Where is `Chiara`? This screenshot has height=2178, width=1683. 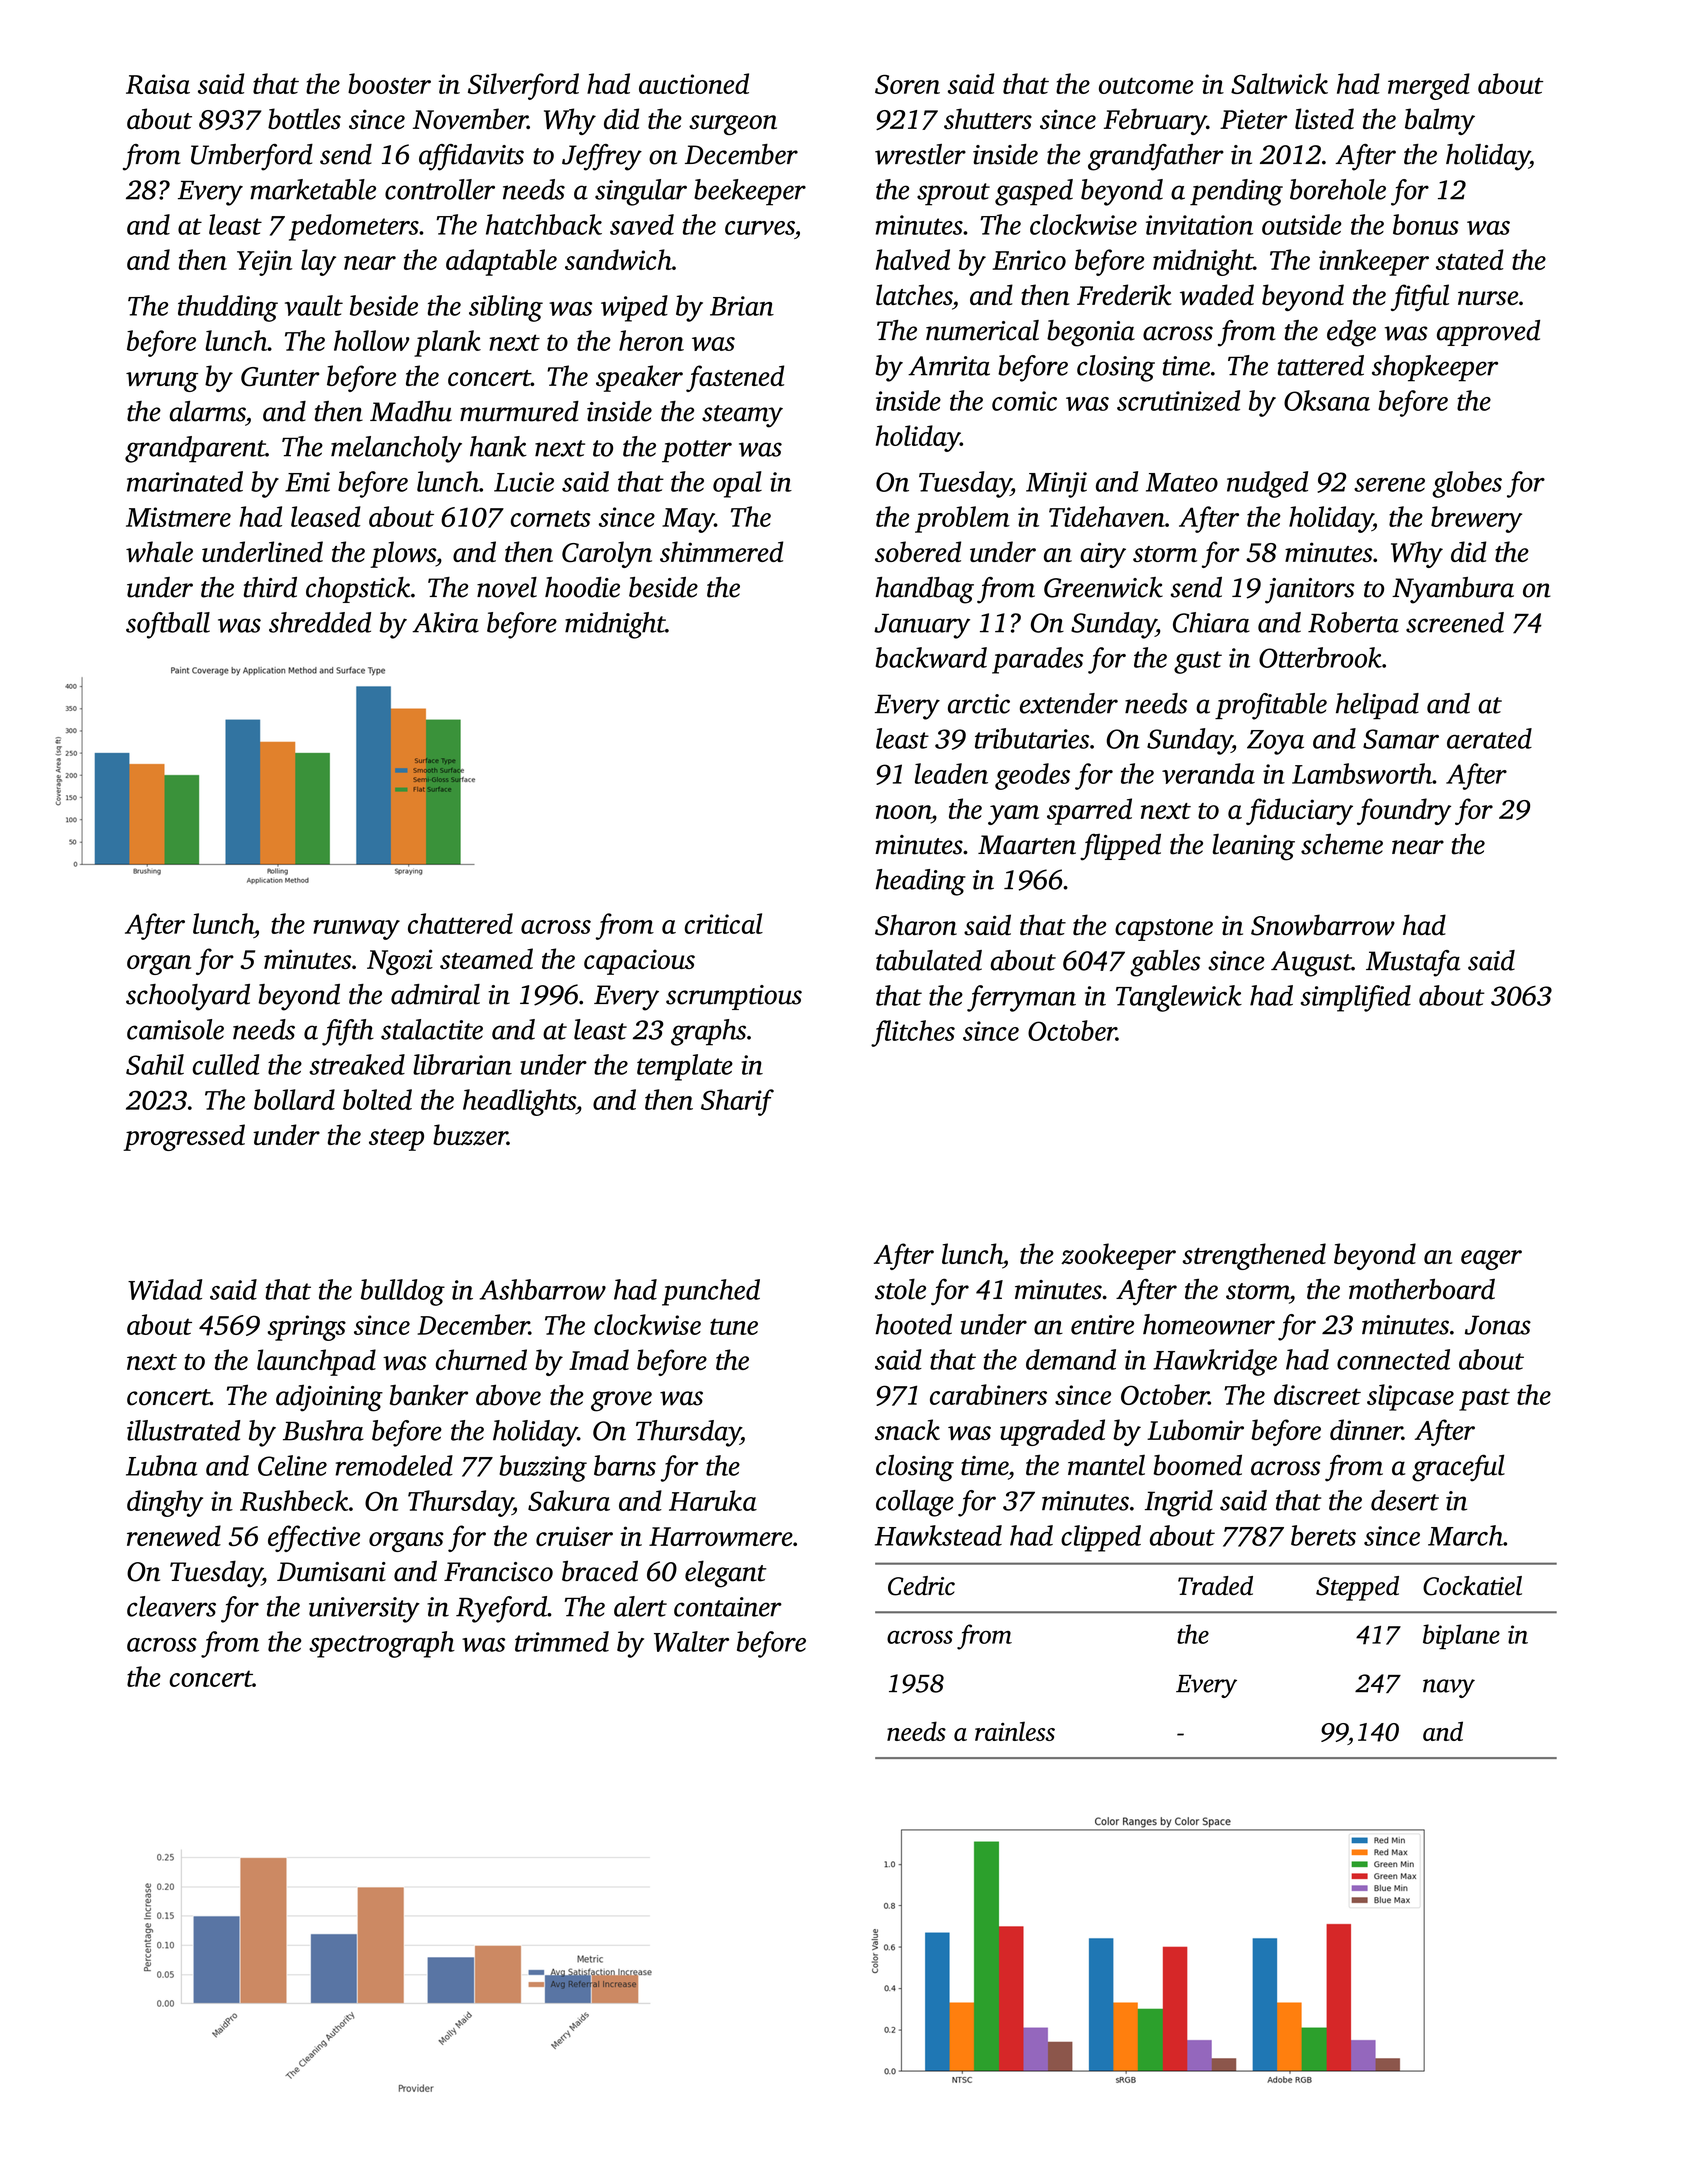
Chiara is located at coordinates (1211, 622).
